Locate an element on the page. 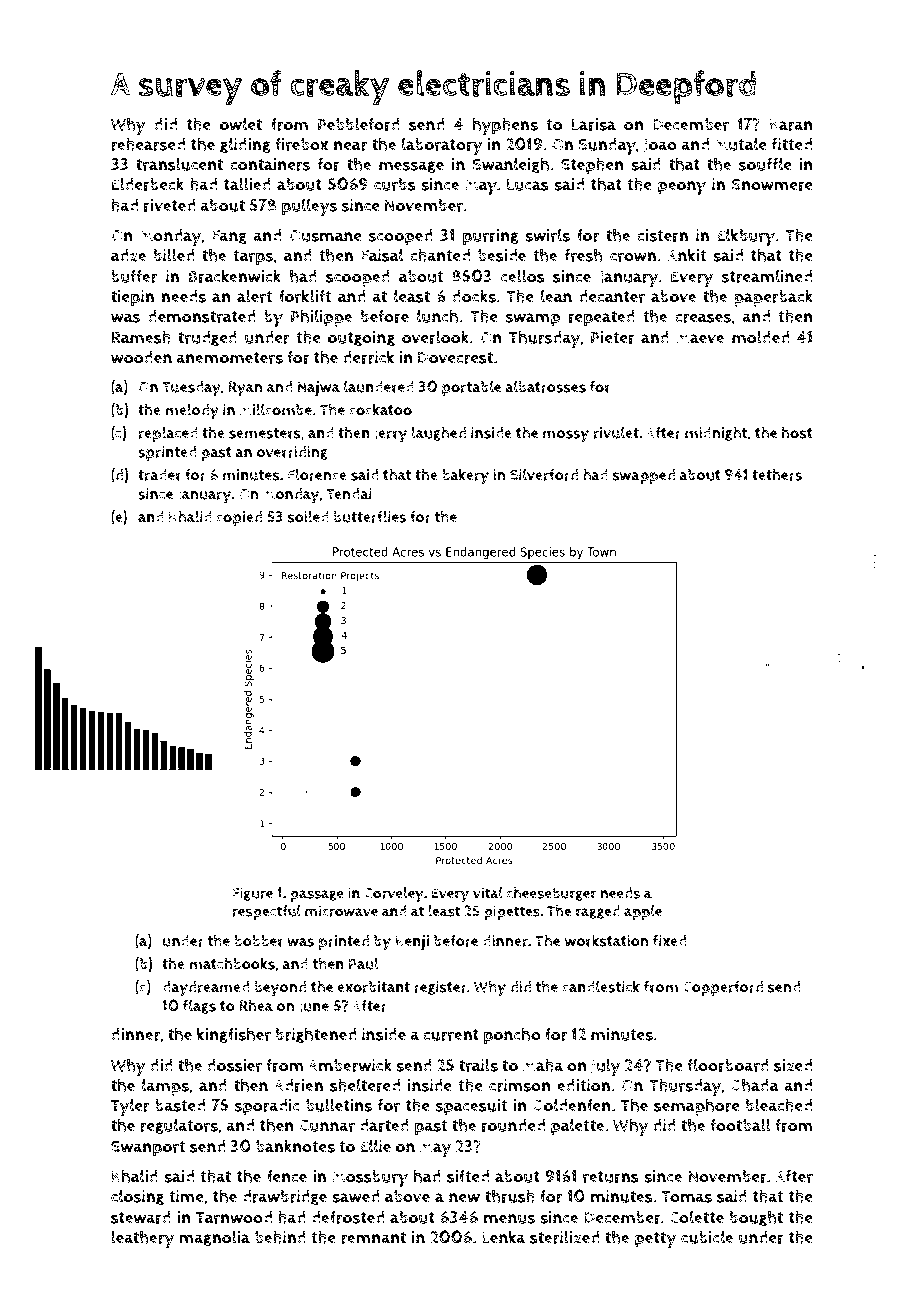 The height and width of the page is (1308, 924). pipettes is located at coordinates (512, 912).
